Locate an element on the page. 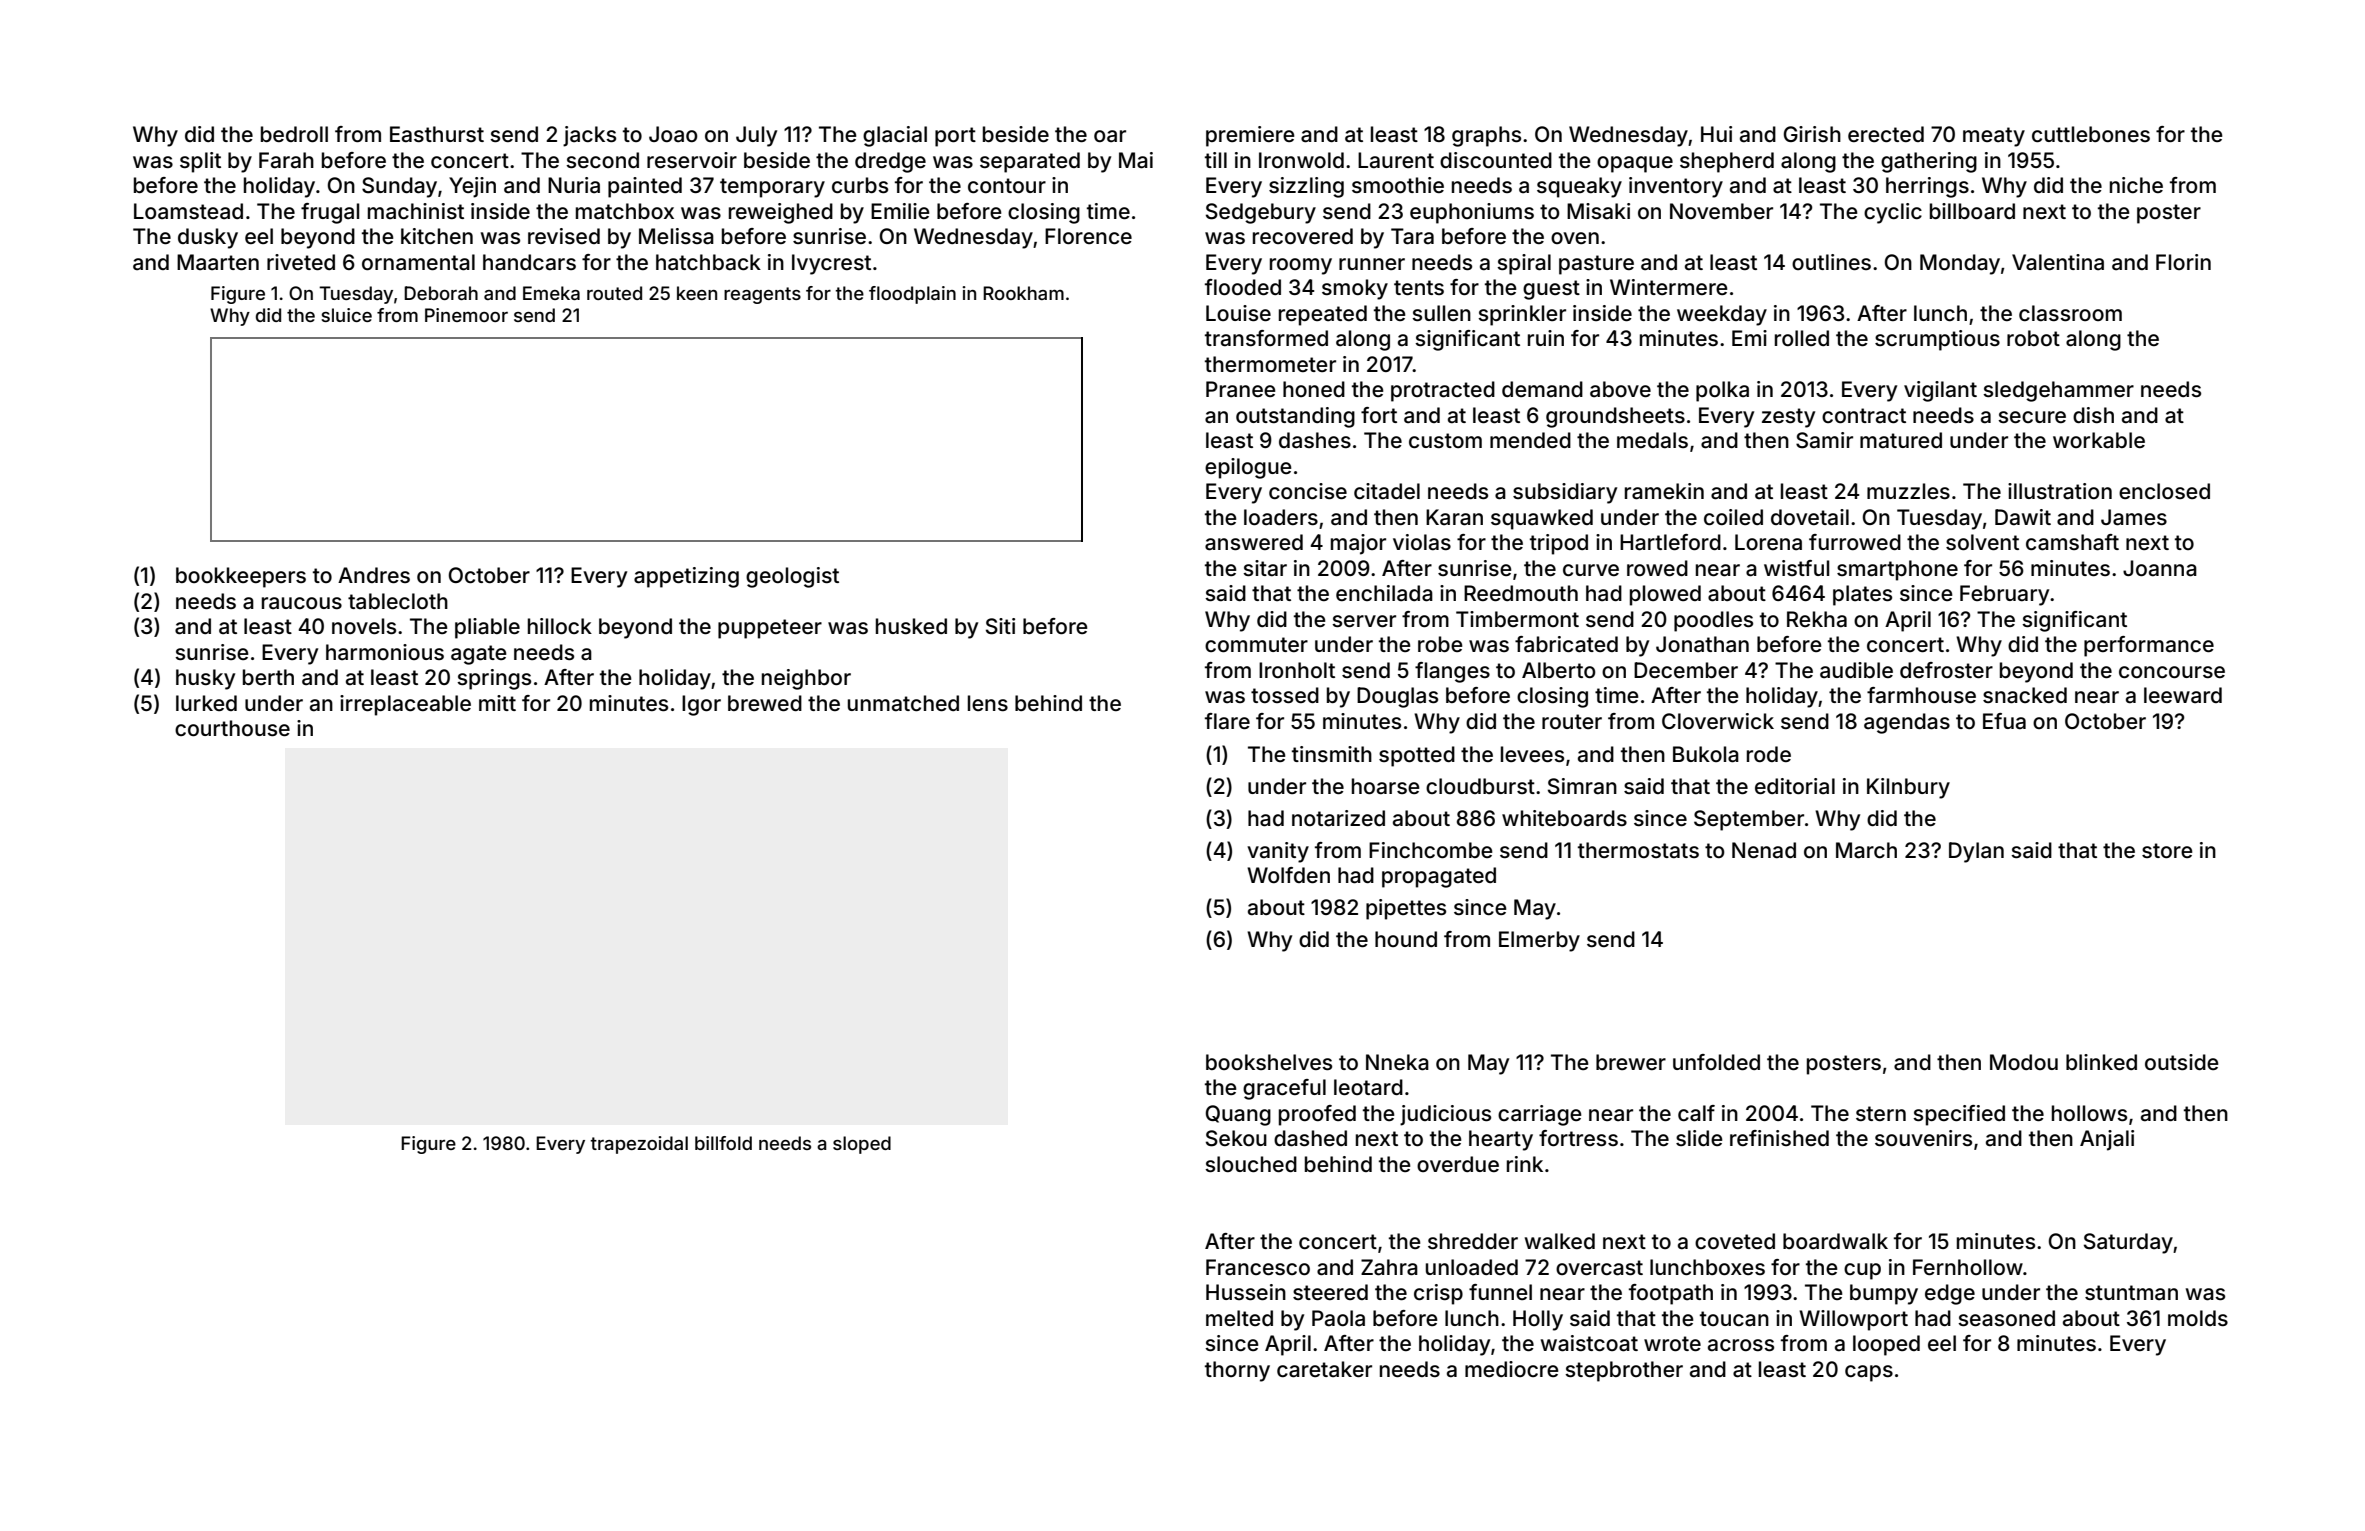 Image resolution: width=2365 pixels, height=1531 pixels. Nneka is located at coordinates (1397, 1062).
